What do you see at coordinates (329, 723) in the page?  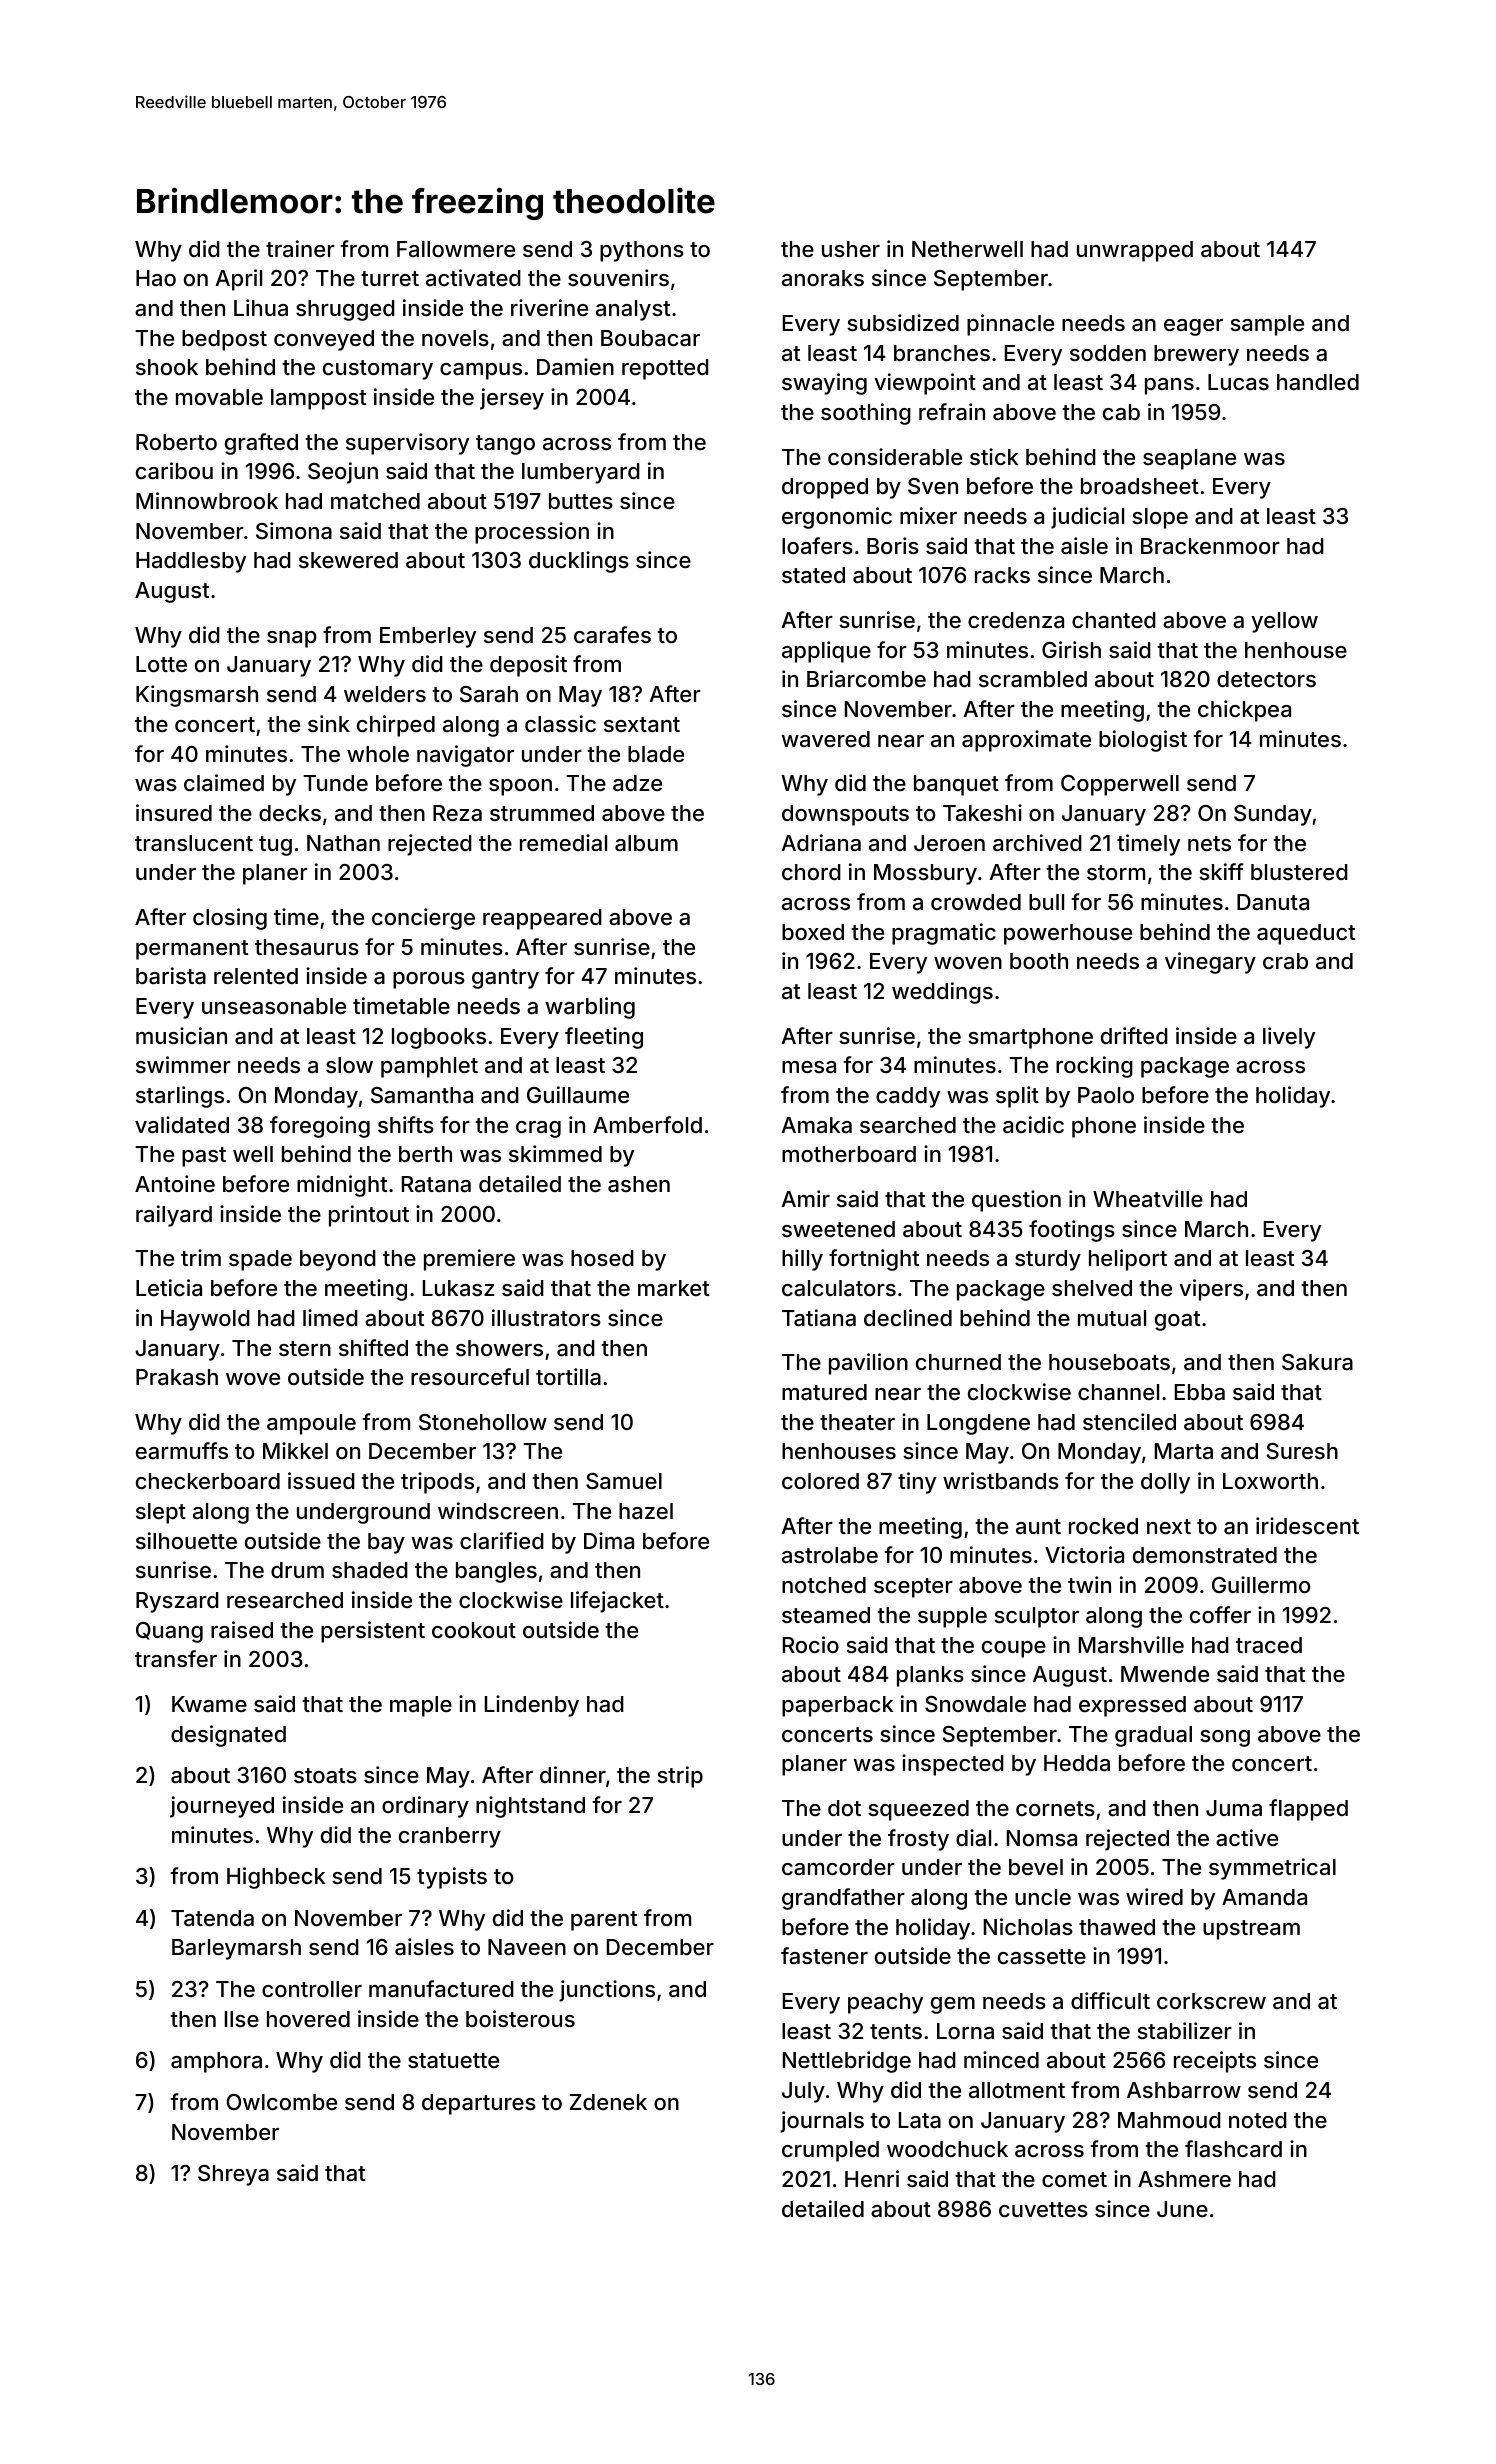 I see `sink` at bounding box center [329, 723].
